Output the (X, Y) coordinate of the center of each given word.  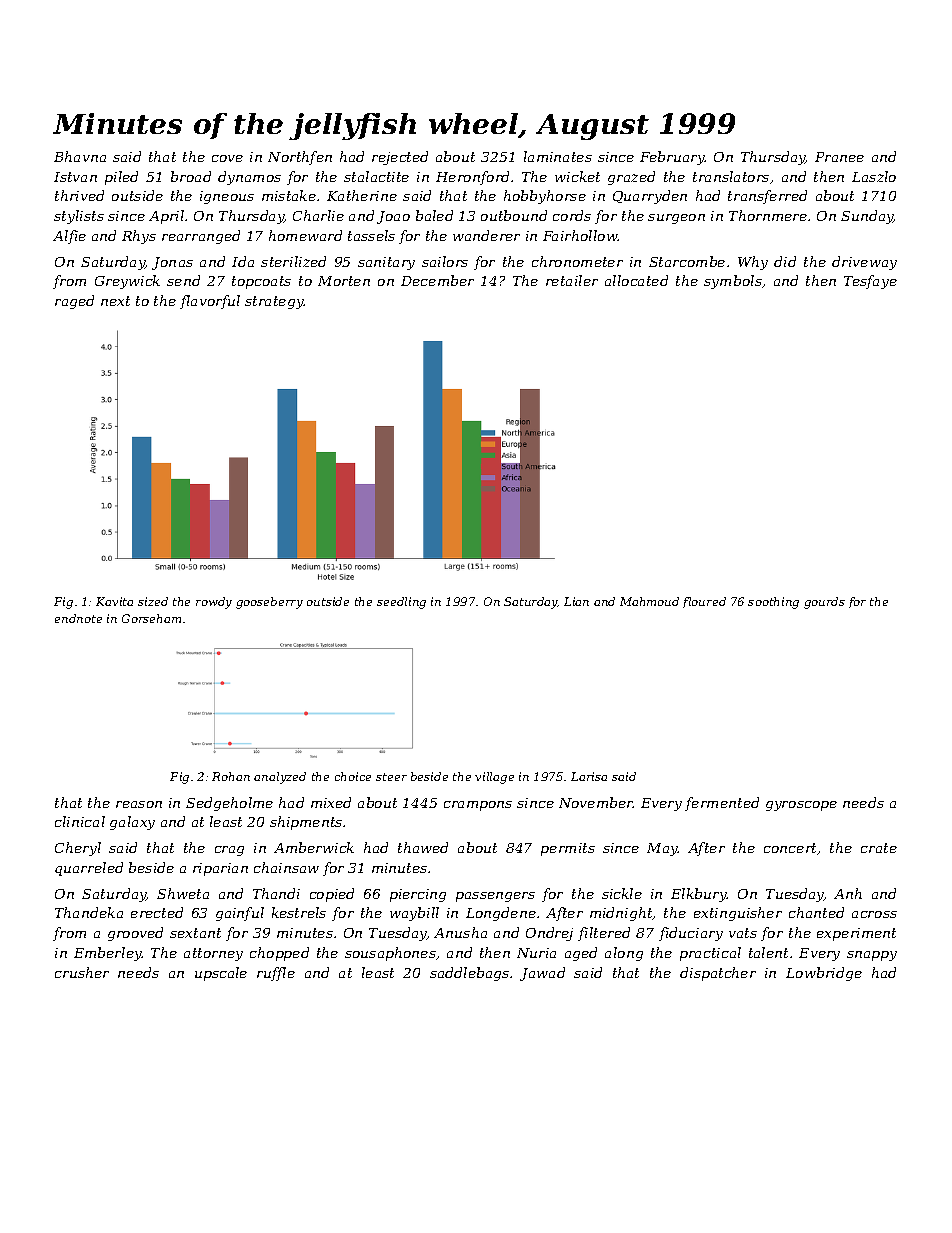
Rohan (231, 776)
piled (121, 178)
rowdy (214, 603)
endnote (78, 618)
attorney (213, 954)
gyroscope (801, 806)
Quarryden (650, 197)
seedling (401, 603)
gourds (824, 603)
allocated (636, 280)
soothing (773, 603)
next (115, 301)
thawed (423, 847)
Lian (576, 601)
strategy (274, 302)
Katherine (362, 195)
